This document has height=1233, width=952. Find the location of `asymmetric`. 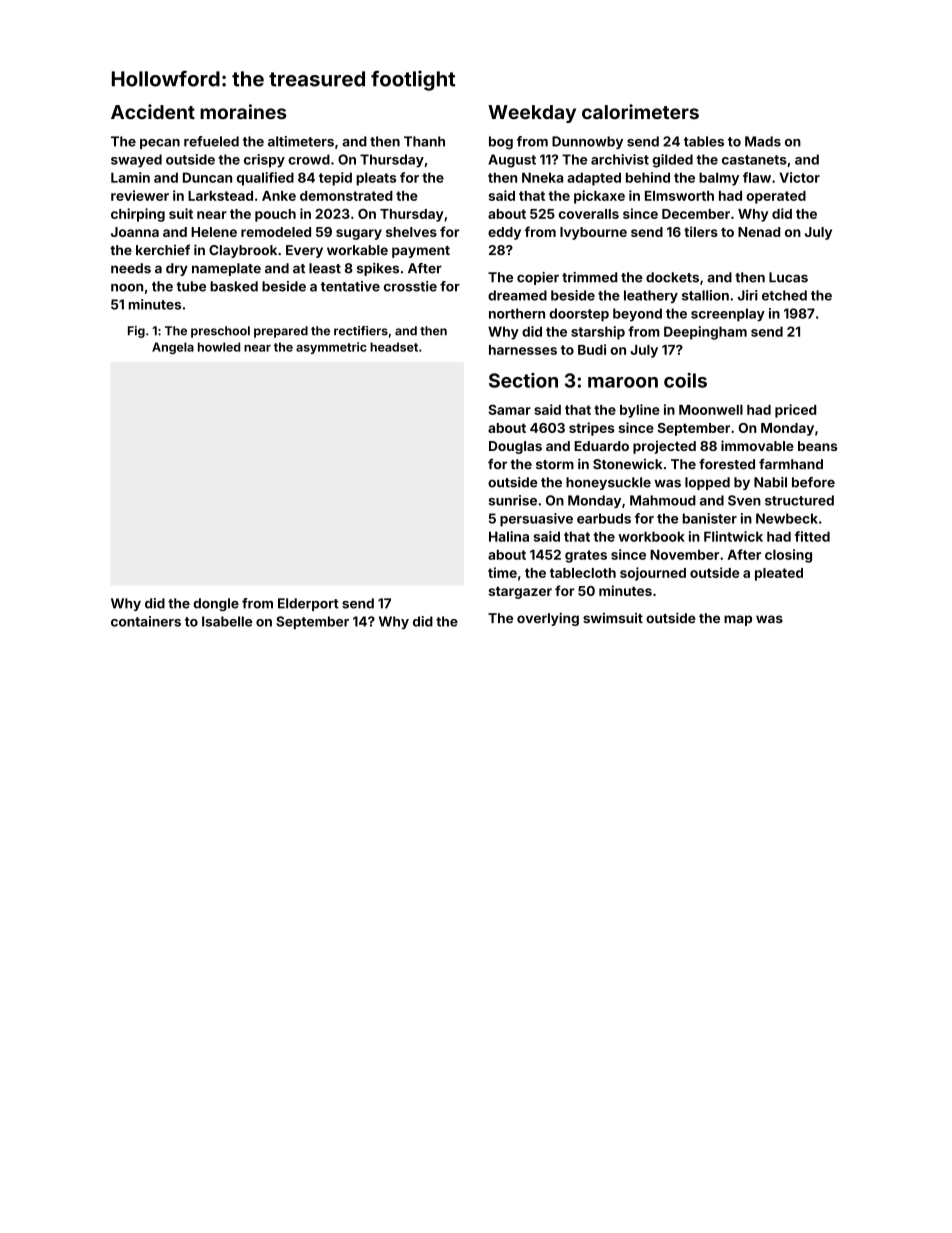

asymmetric is located at coordinates (331, 348).
